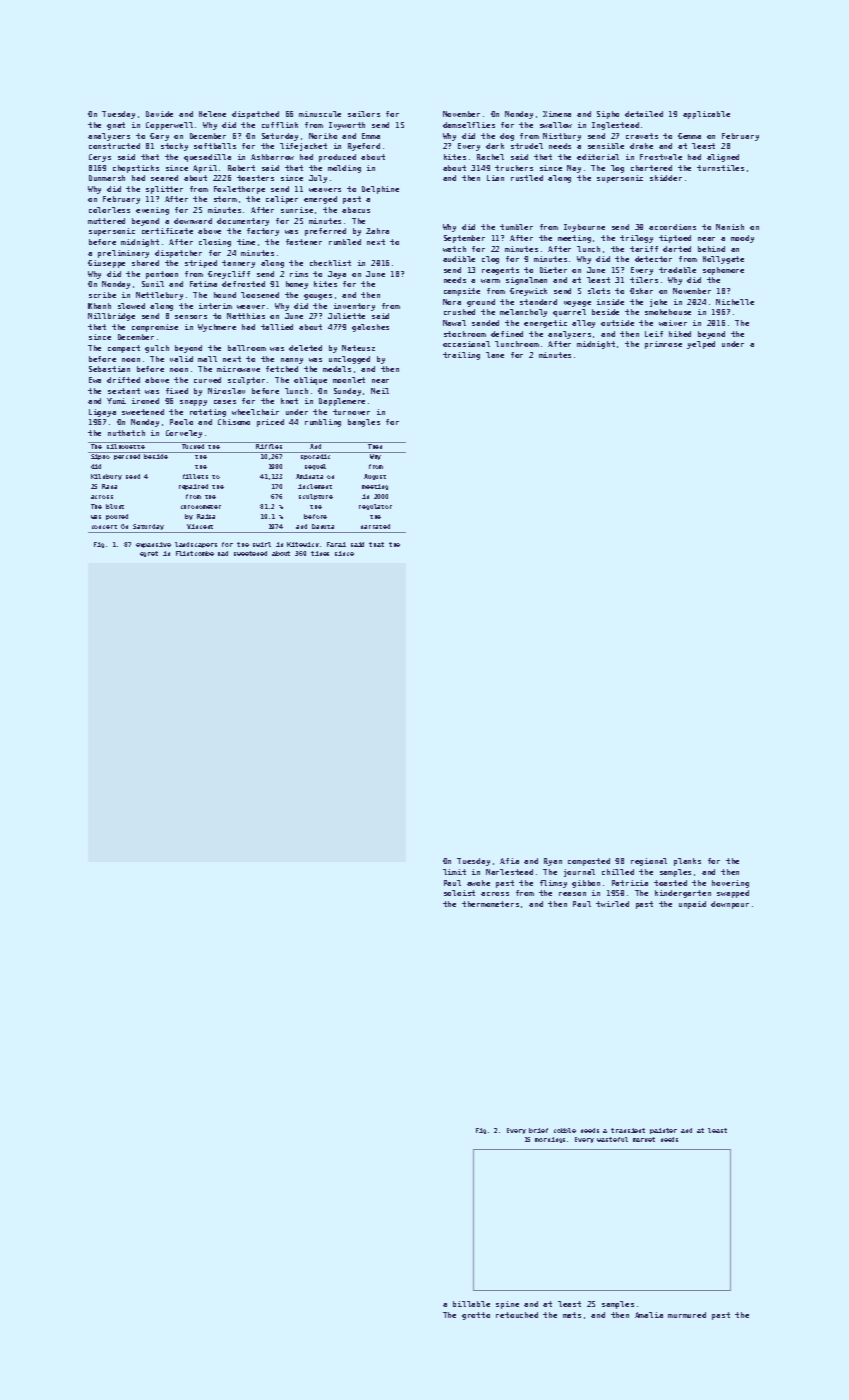 This screenshot has width=849, height=1400. Describe the element at coordinates (323, 423) in the screenshot. I see `rumbling` at that location.
